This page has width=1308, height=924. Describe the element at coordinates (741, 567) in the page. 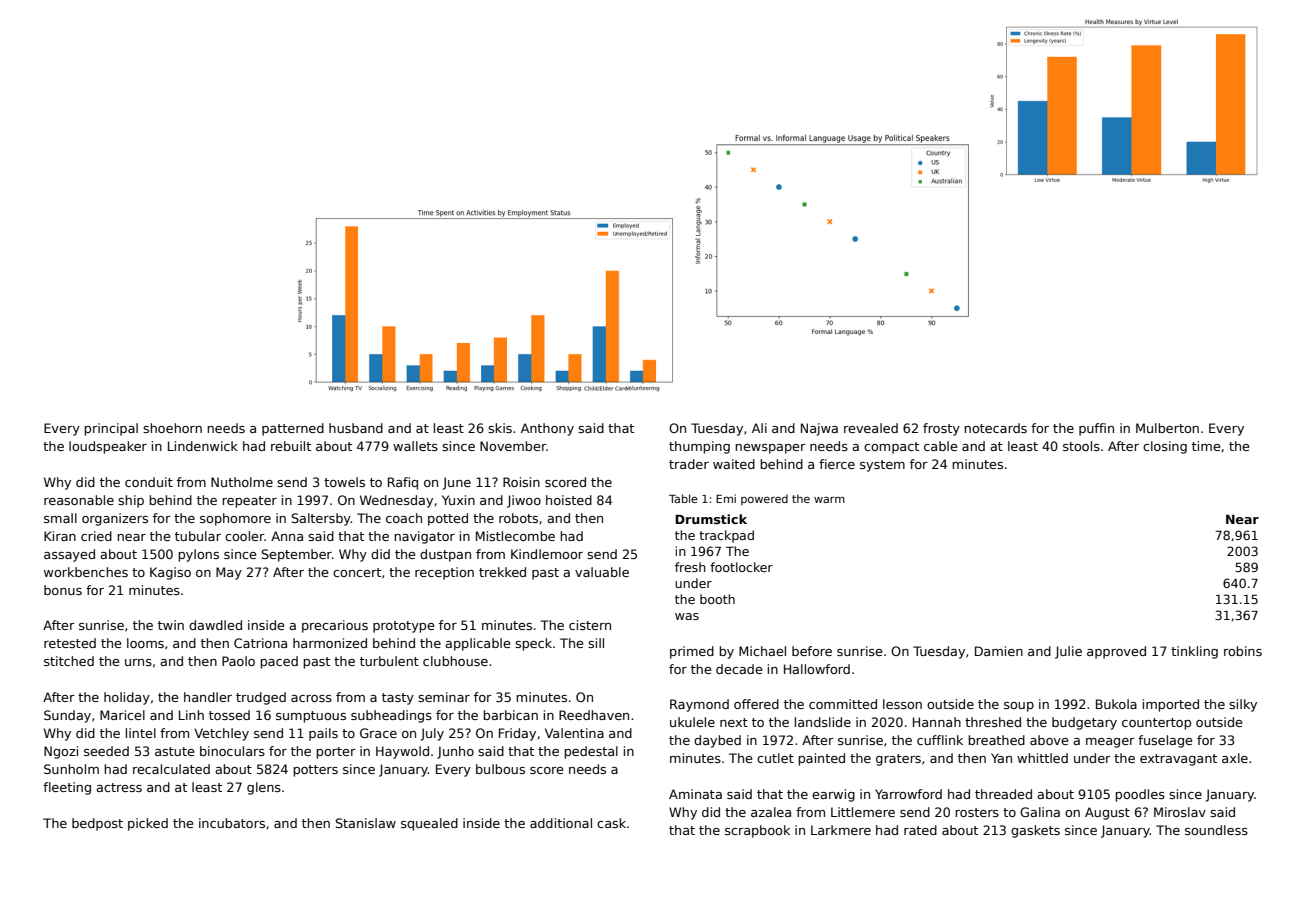

I see `footlocker` at that location.
